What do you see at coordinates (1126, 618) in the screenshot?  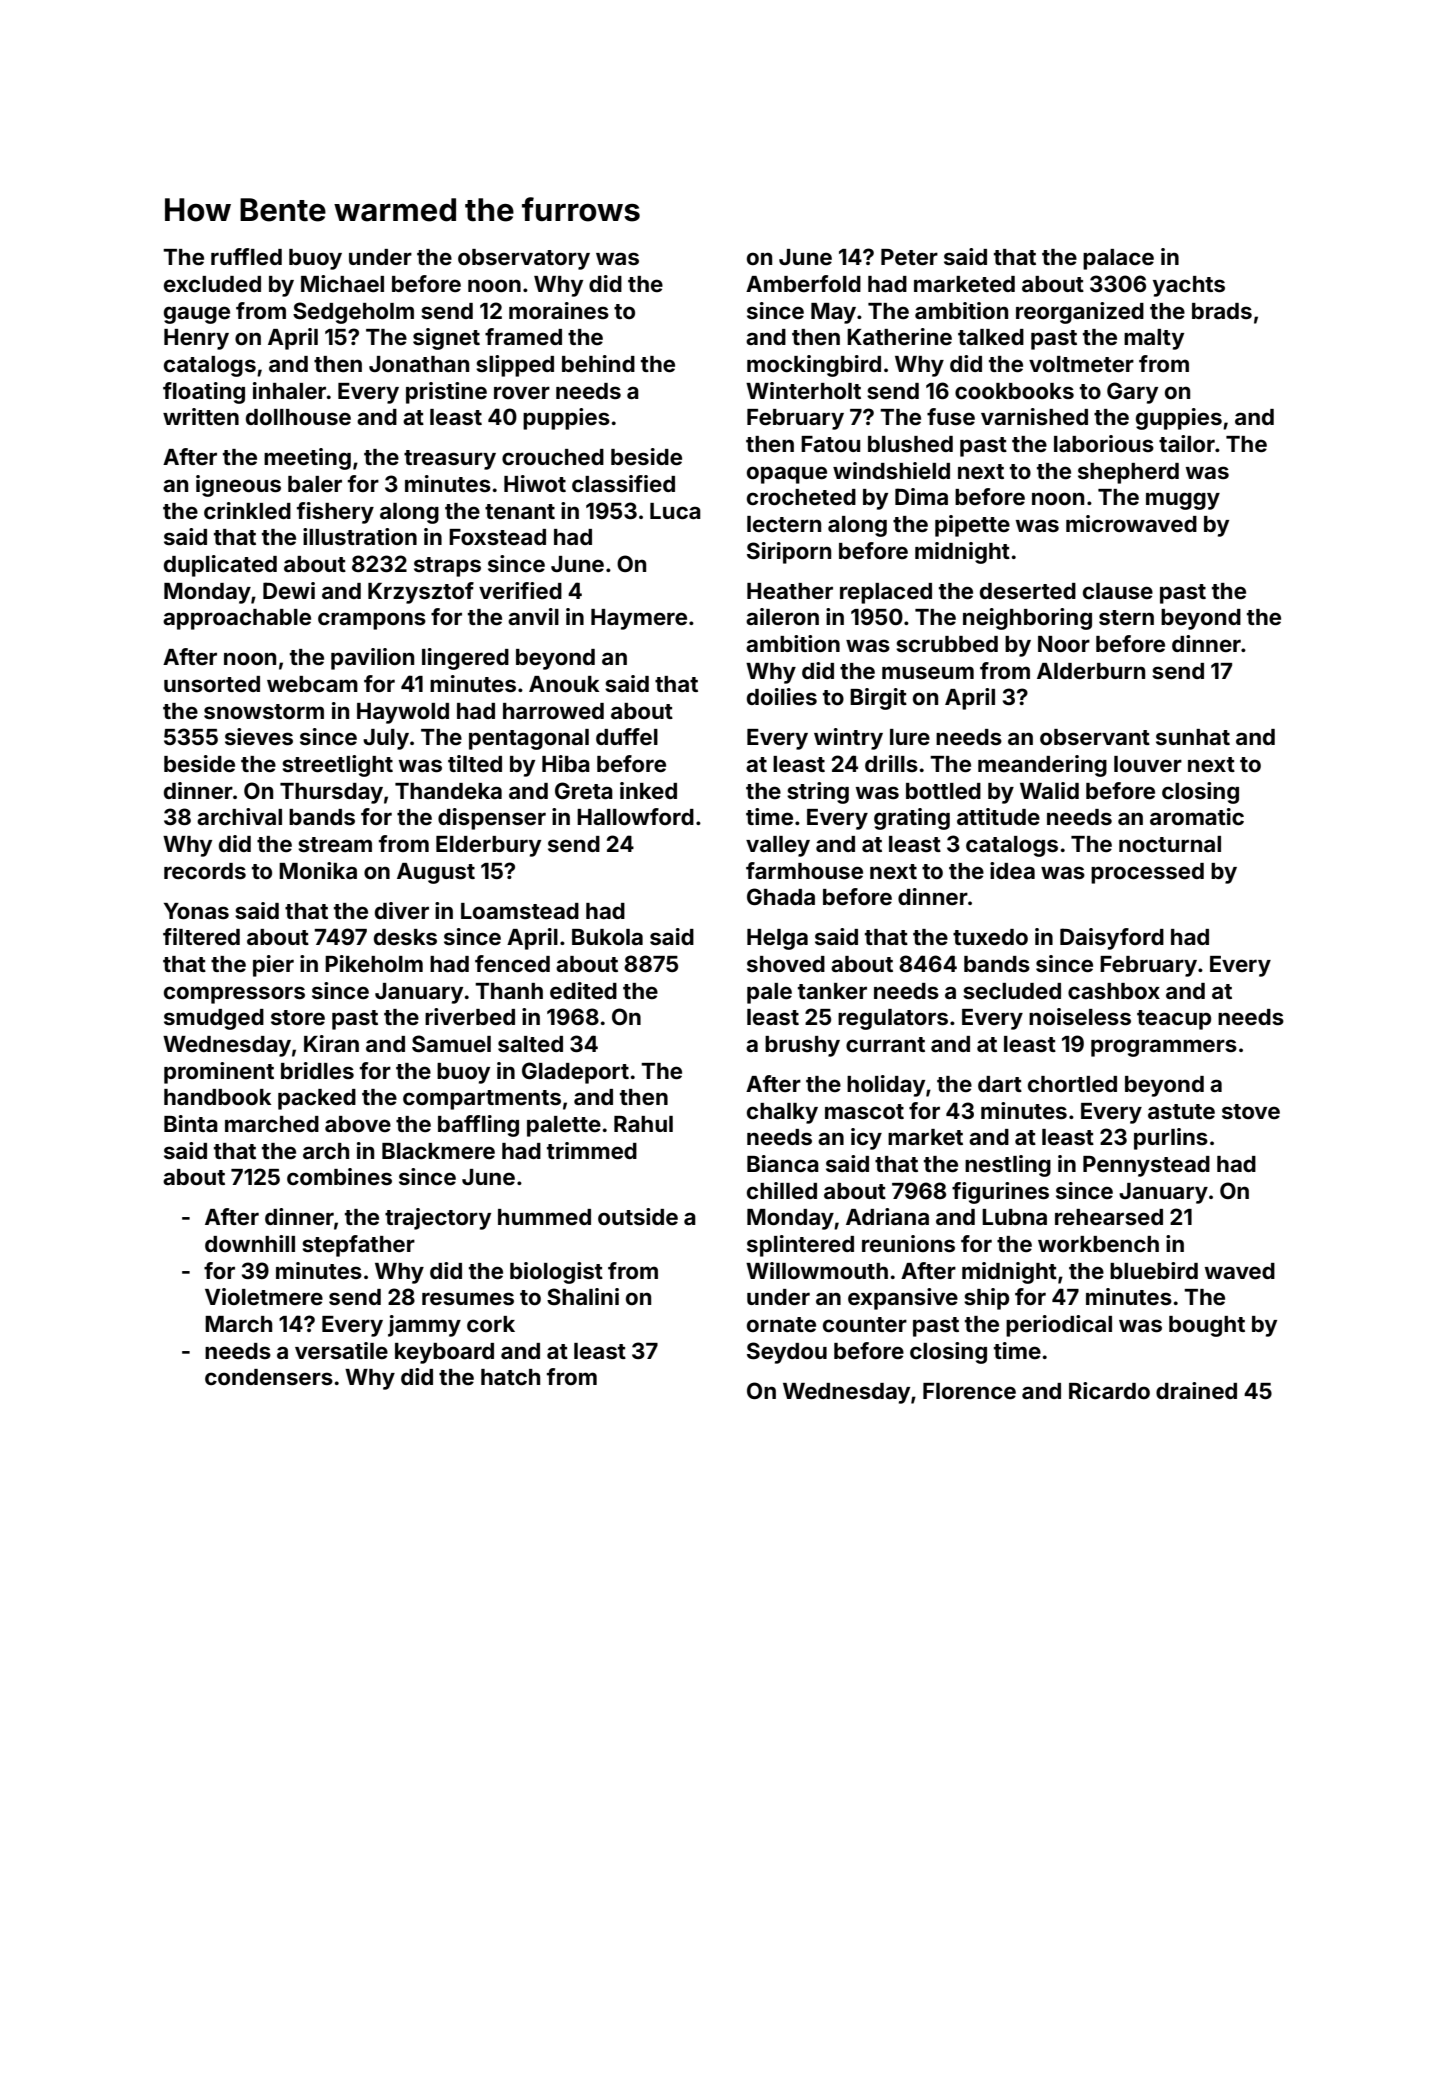 I see `stern` at bounding box center [1126, 618].
